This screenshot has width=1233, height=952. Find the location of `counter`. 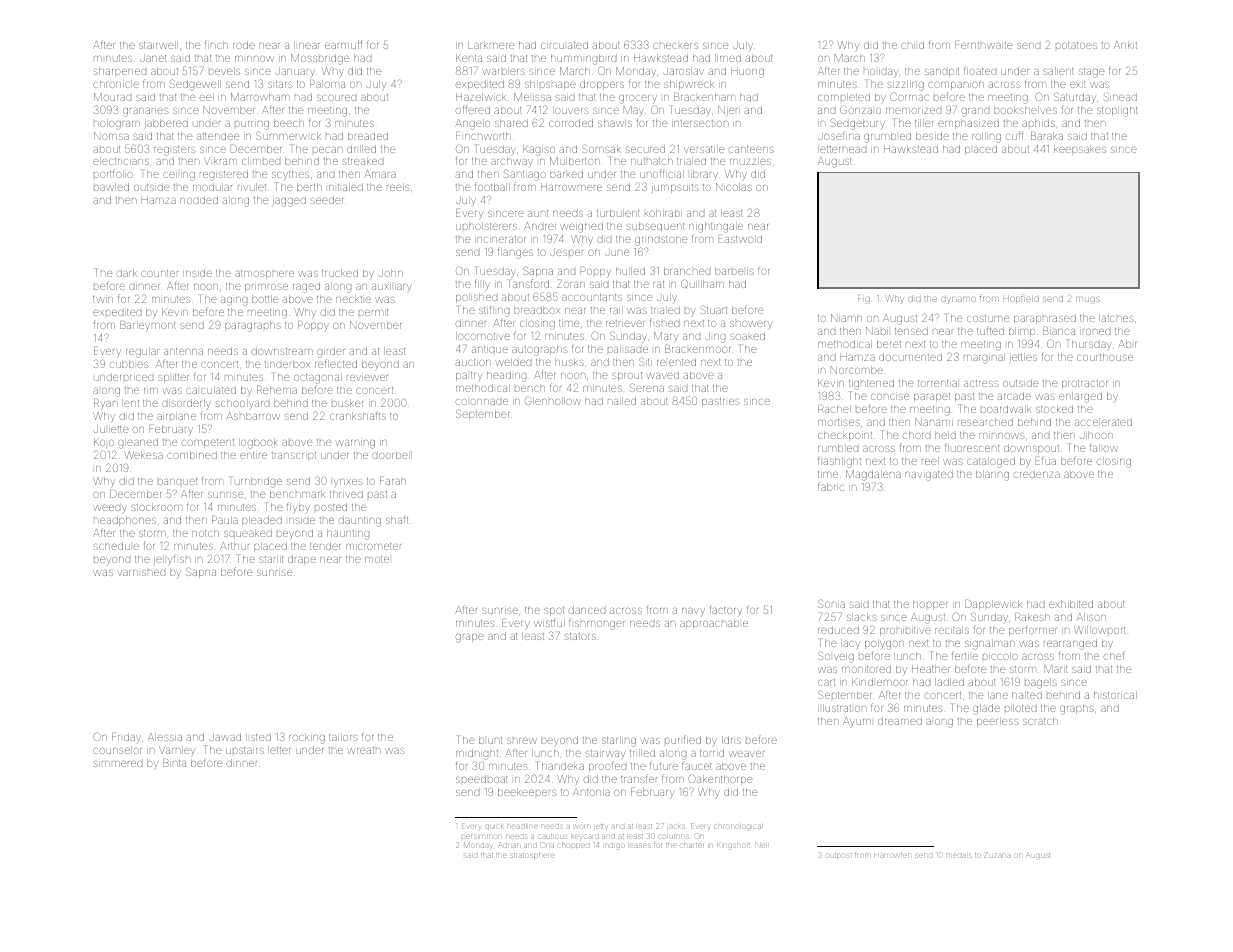

counter is located at coordinates (159, 273).
